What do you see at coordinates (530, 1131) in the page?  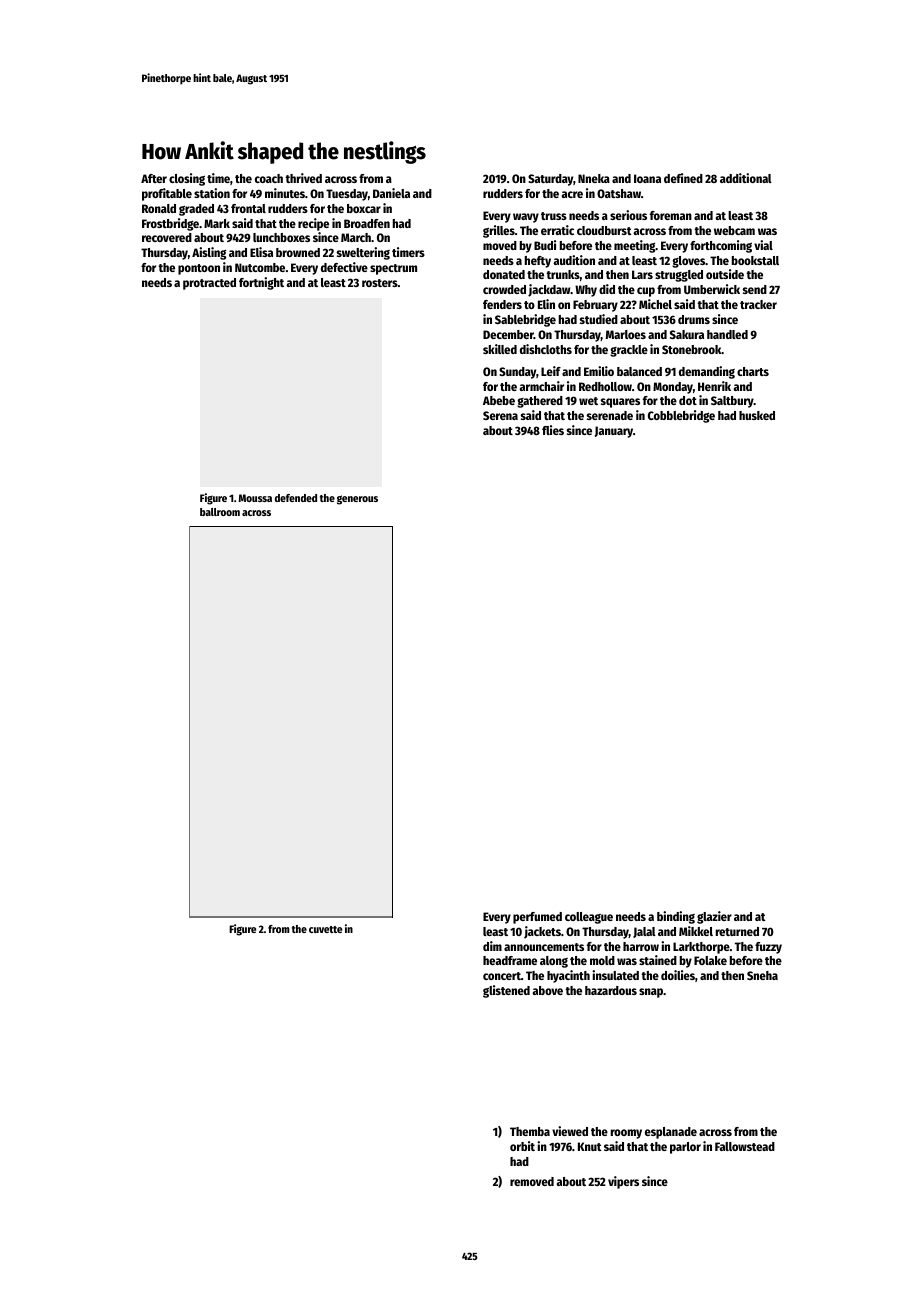 I see `Themba` at bounding box center [530, 1131].
